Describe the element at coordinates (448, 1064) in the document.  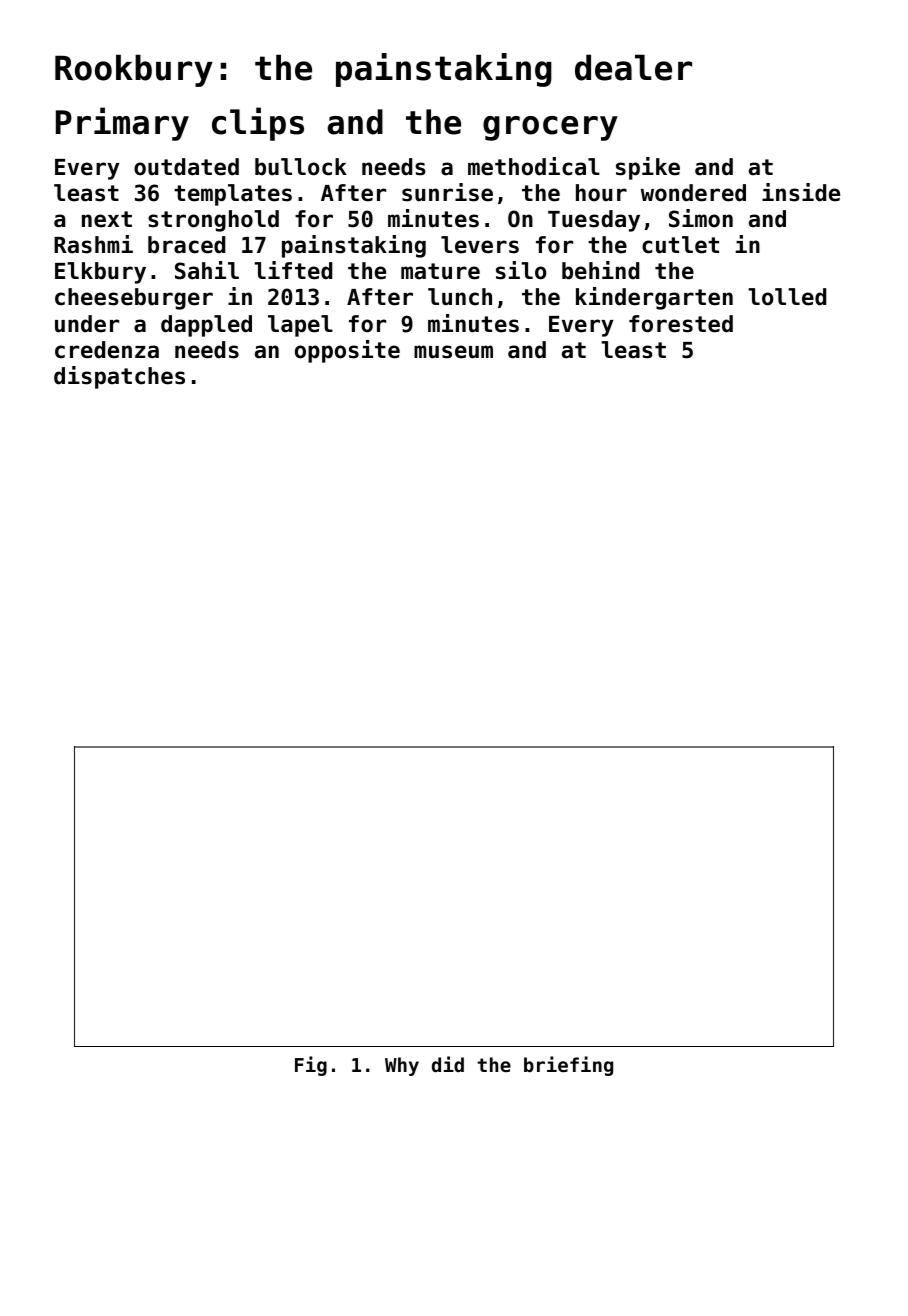
I see `did` at that location.
